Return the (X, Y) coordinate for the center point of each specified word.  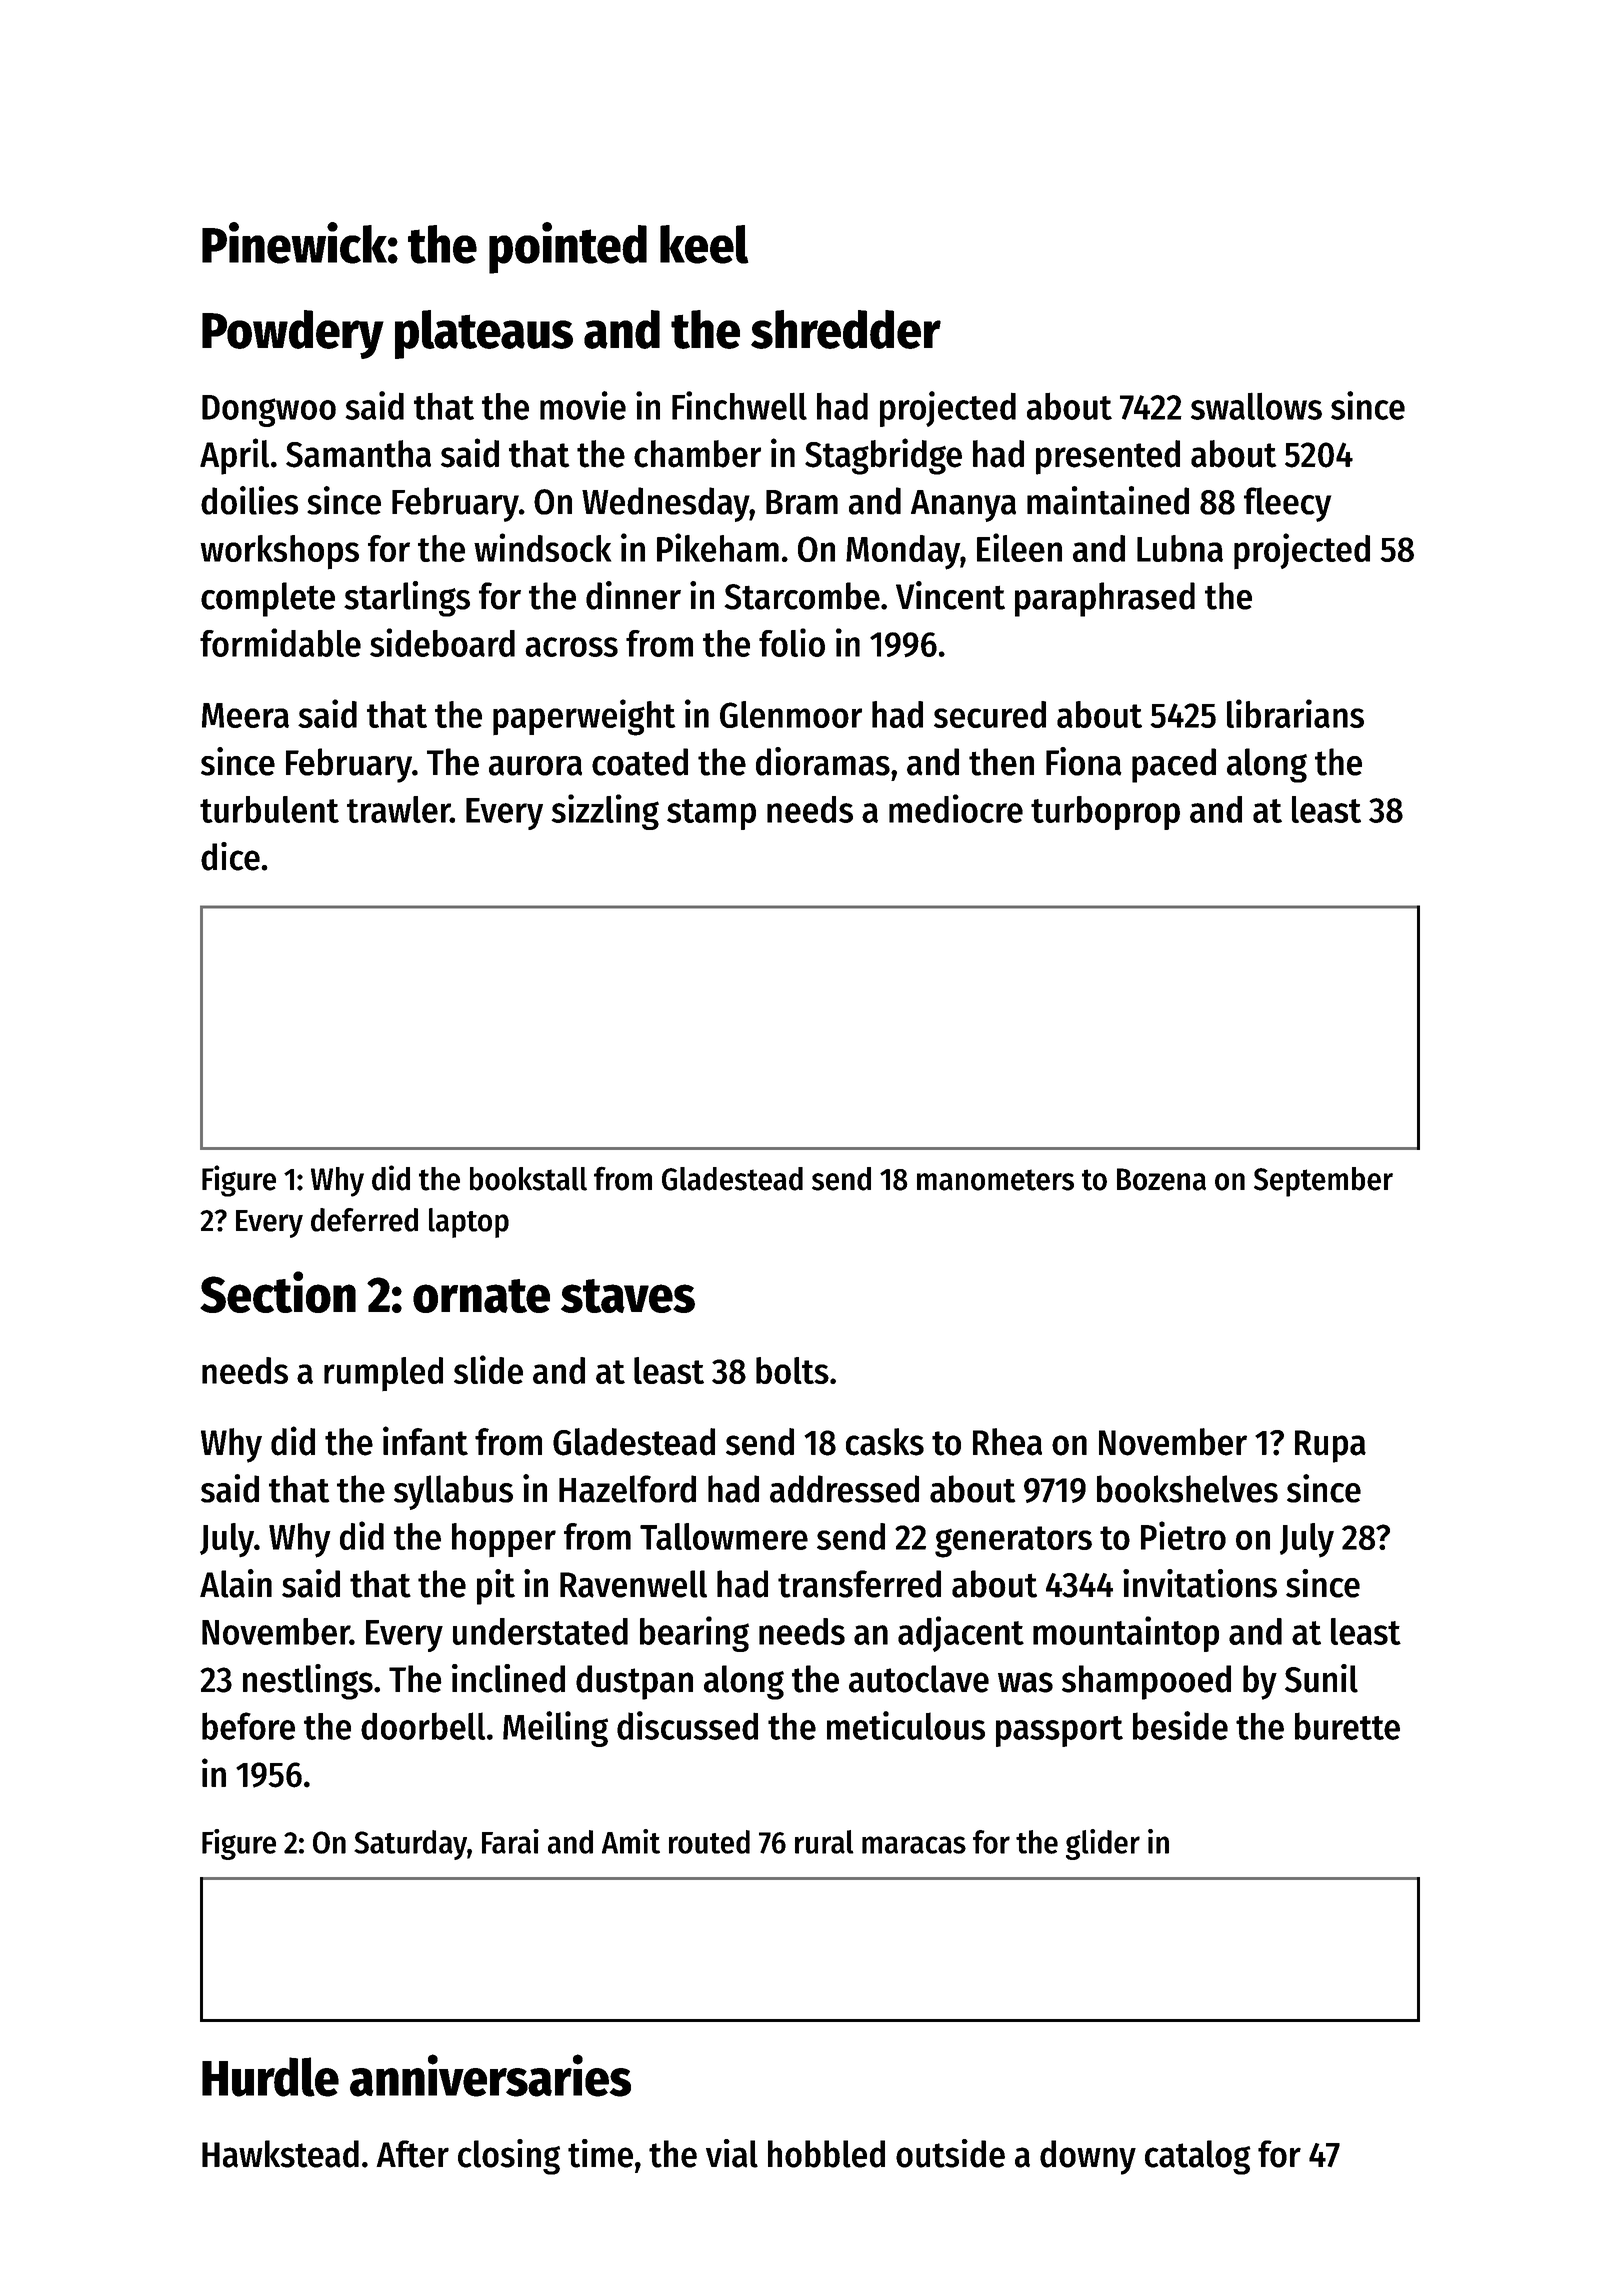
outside (950, 2153)
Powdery (293, 334)
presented (1108, 457)
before (248, 1726)
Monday (903, 552)
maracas (914, 1845)
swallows (1256, 406)
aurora (535, 766)
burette (1347, 1726)
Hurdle (270, 2077)
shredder (846, 329)
